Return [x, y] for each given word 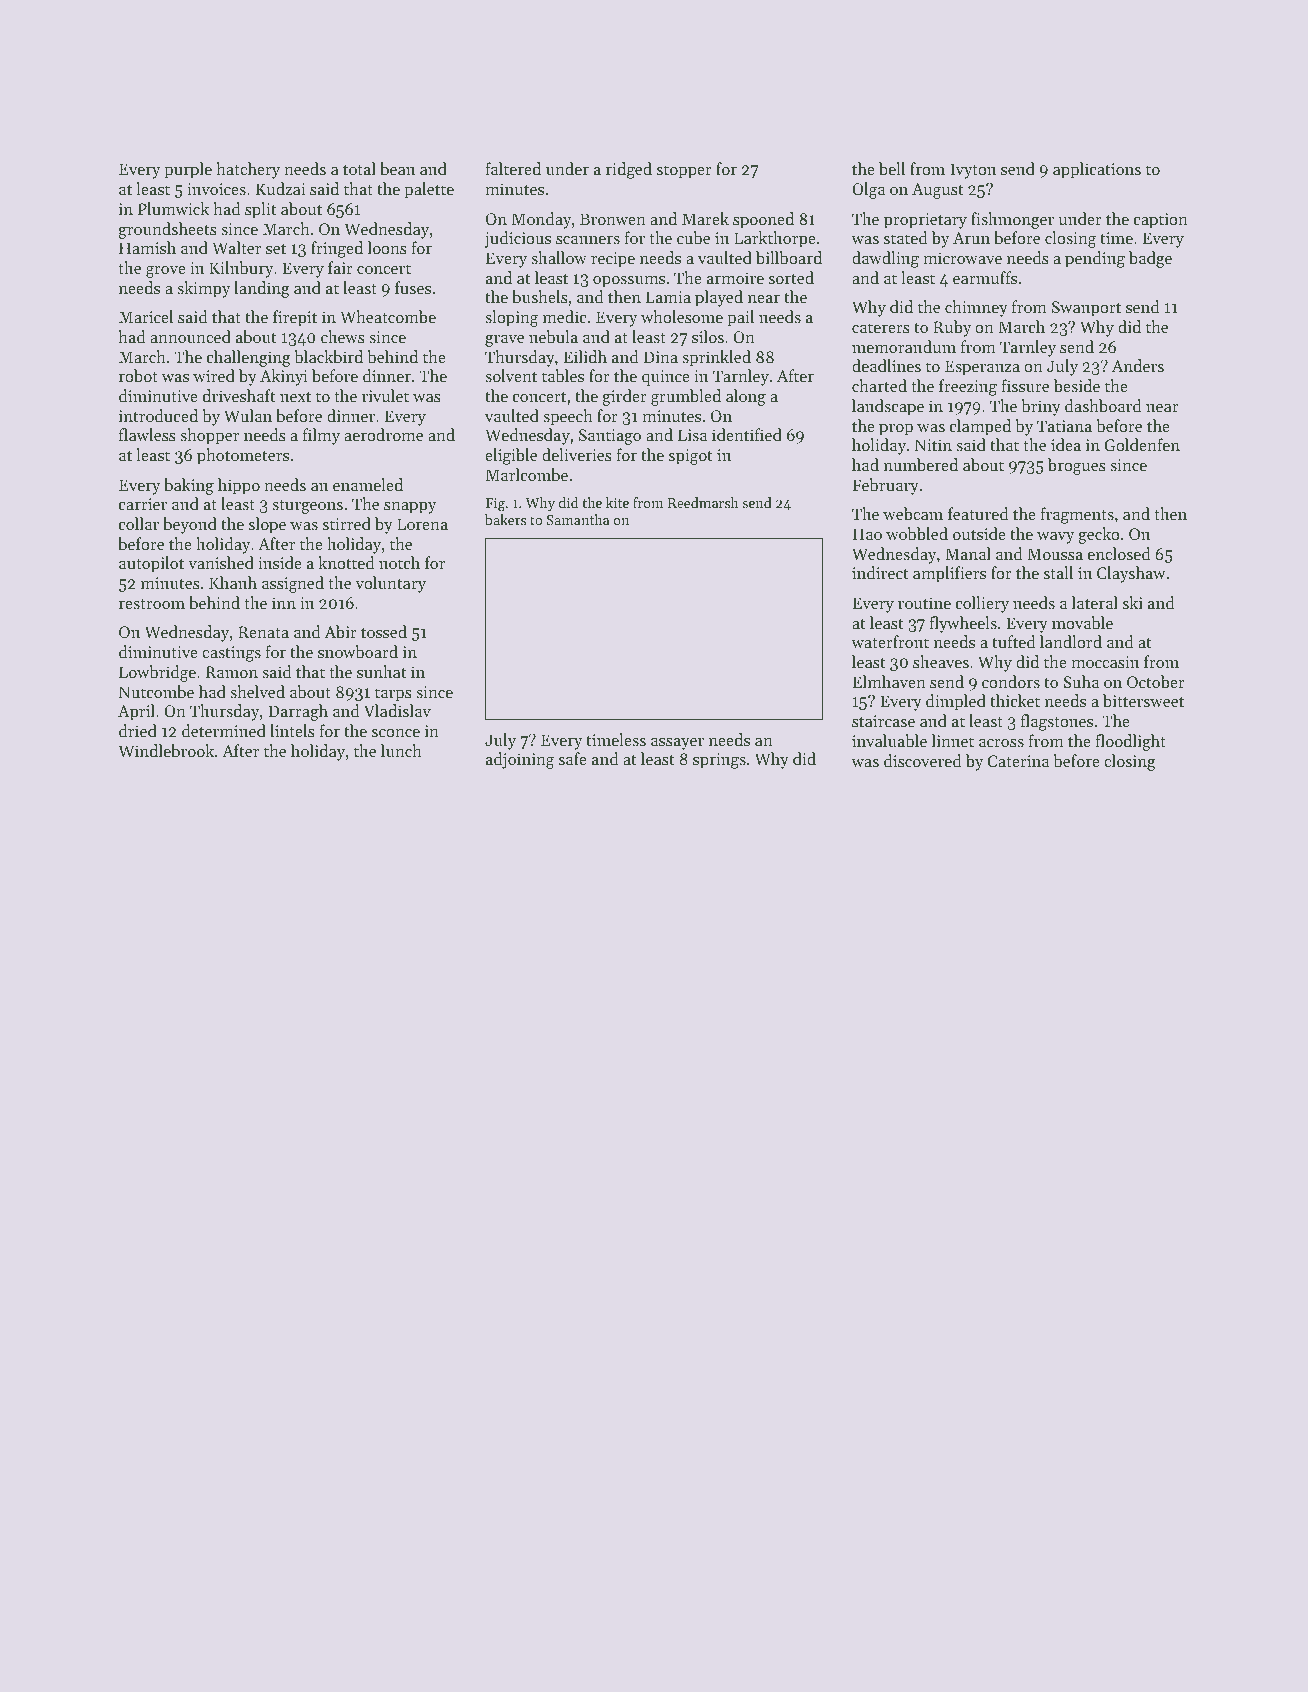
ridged [629, 170]
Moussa [1055, 554]
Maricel [146, 316]
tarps [393, 695]
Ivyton [973, 171]
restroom [152, 604]
